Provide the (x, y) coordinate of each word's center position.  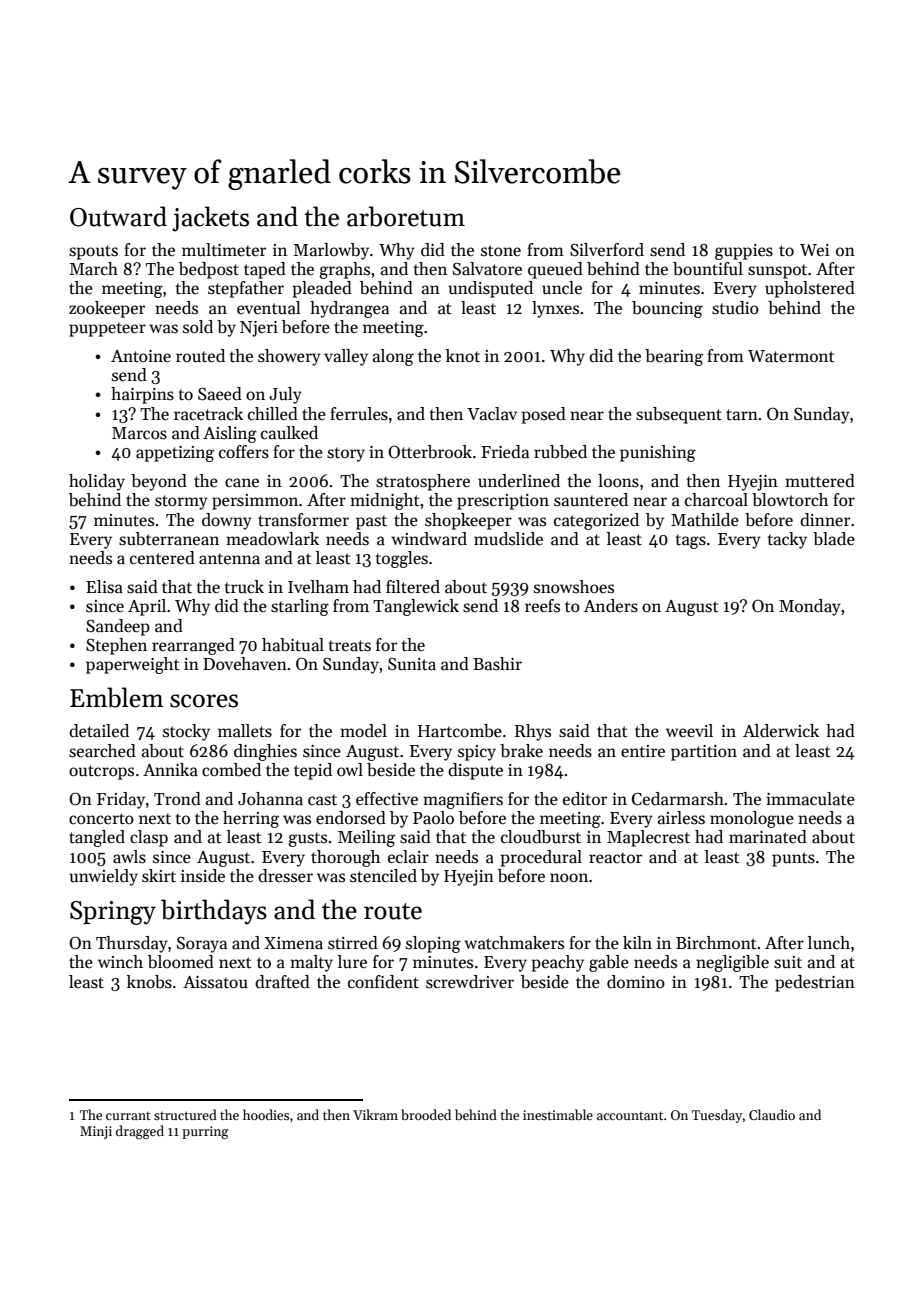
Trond (177, 799)
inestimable (558, 1114)
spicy (477, 753)
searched (102, 751)
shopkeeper (468, 521)
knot (463, 356)
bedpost (209, 270)
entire (643, 751)
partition (704, 753)
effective (387, 799)
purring (205, 1132)
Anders (611, 606)
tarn (742, 415)
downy (227, 521)
